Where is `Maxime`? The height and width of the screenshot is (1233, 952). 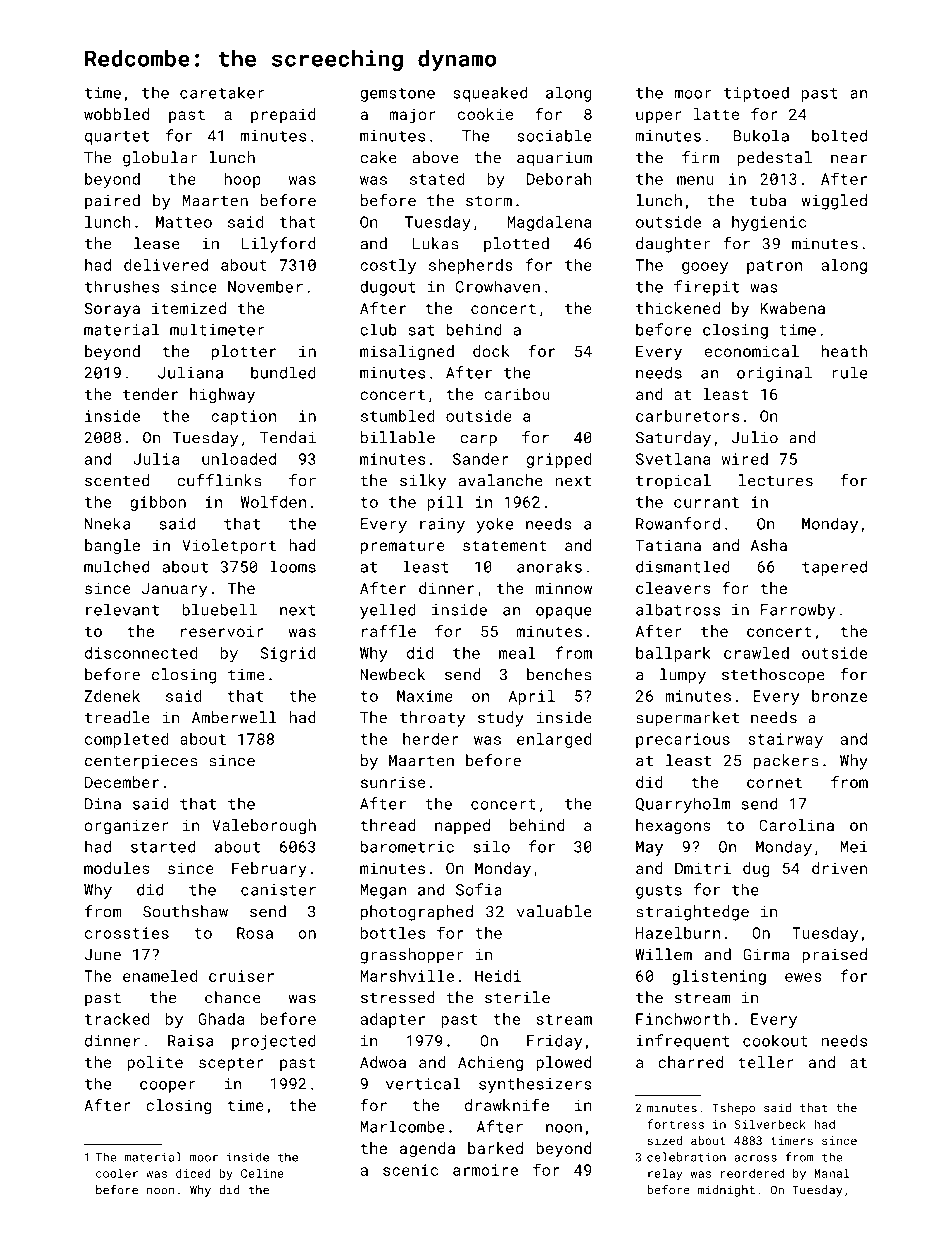 Maxime is located at coordinates (425, 696).
